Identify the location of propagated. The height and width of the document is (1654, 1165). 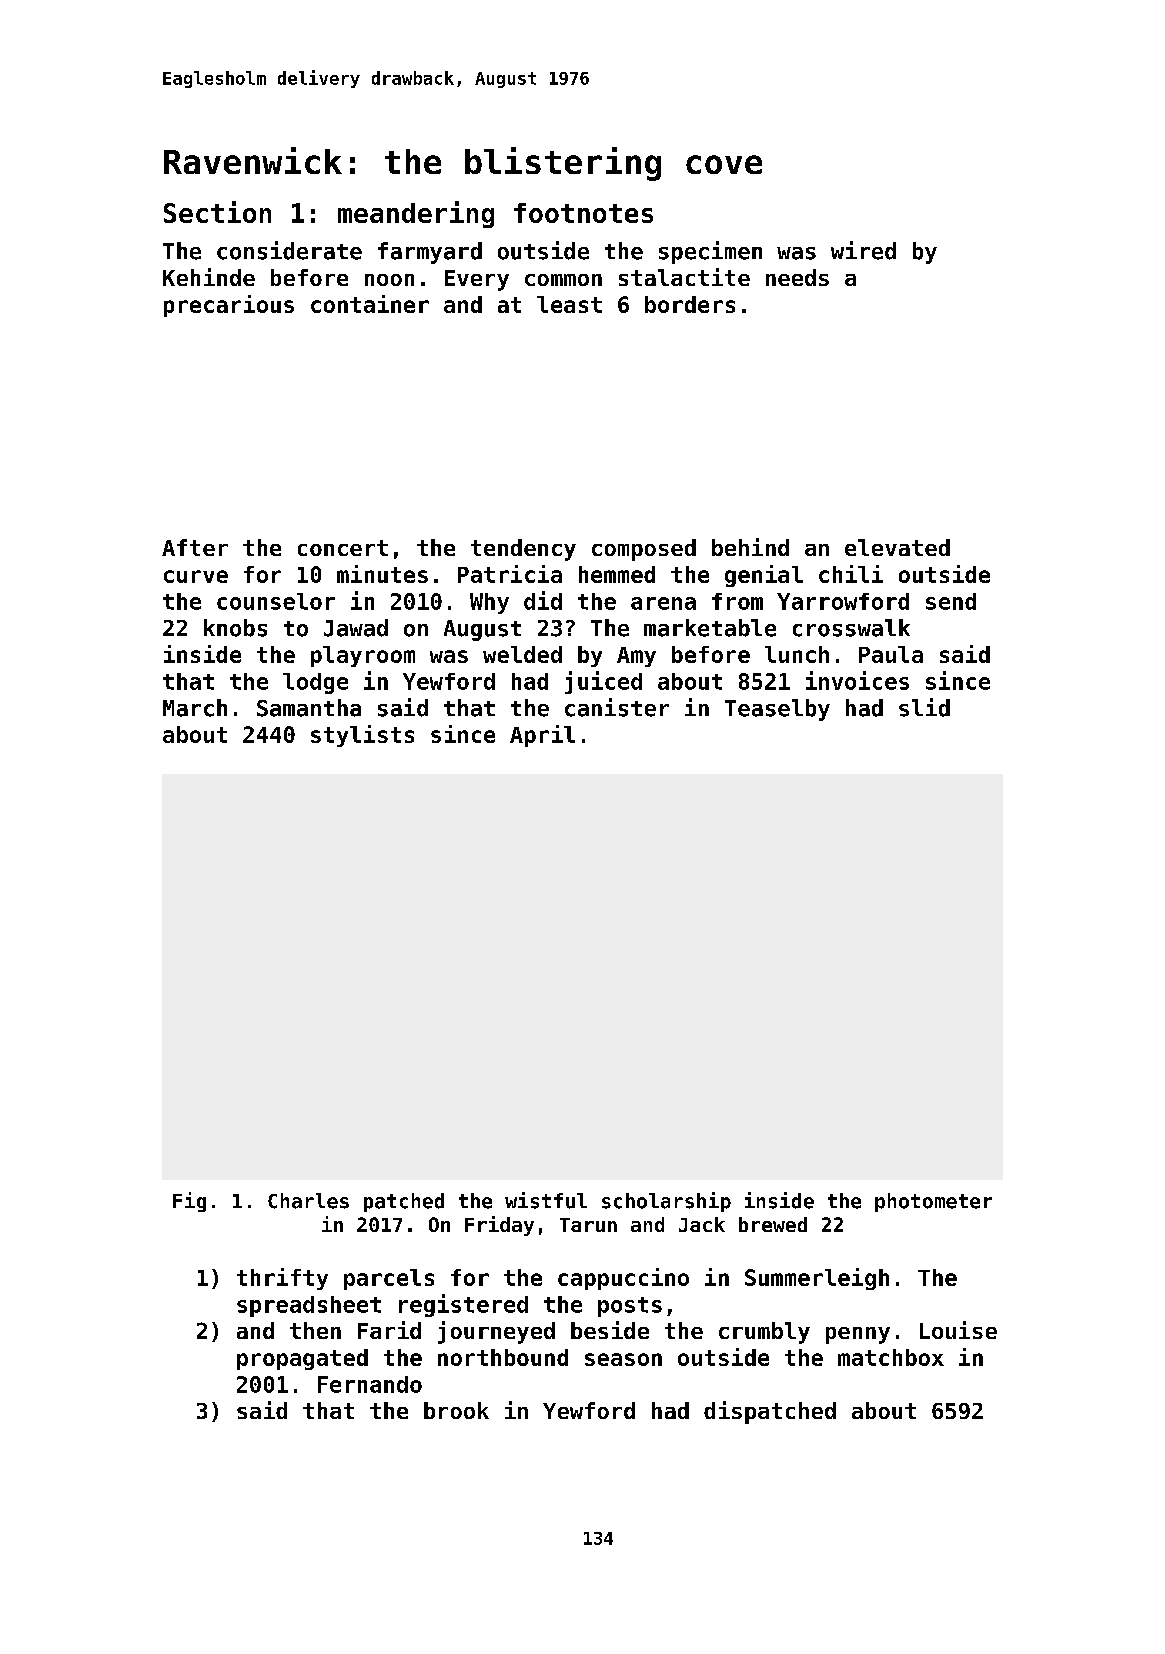
(302, 1359).
